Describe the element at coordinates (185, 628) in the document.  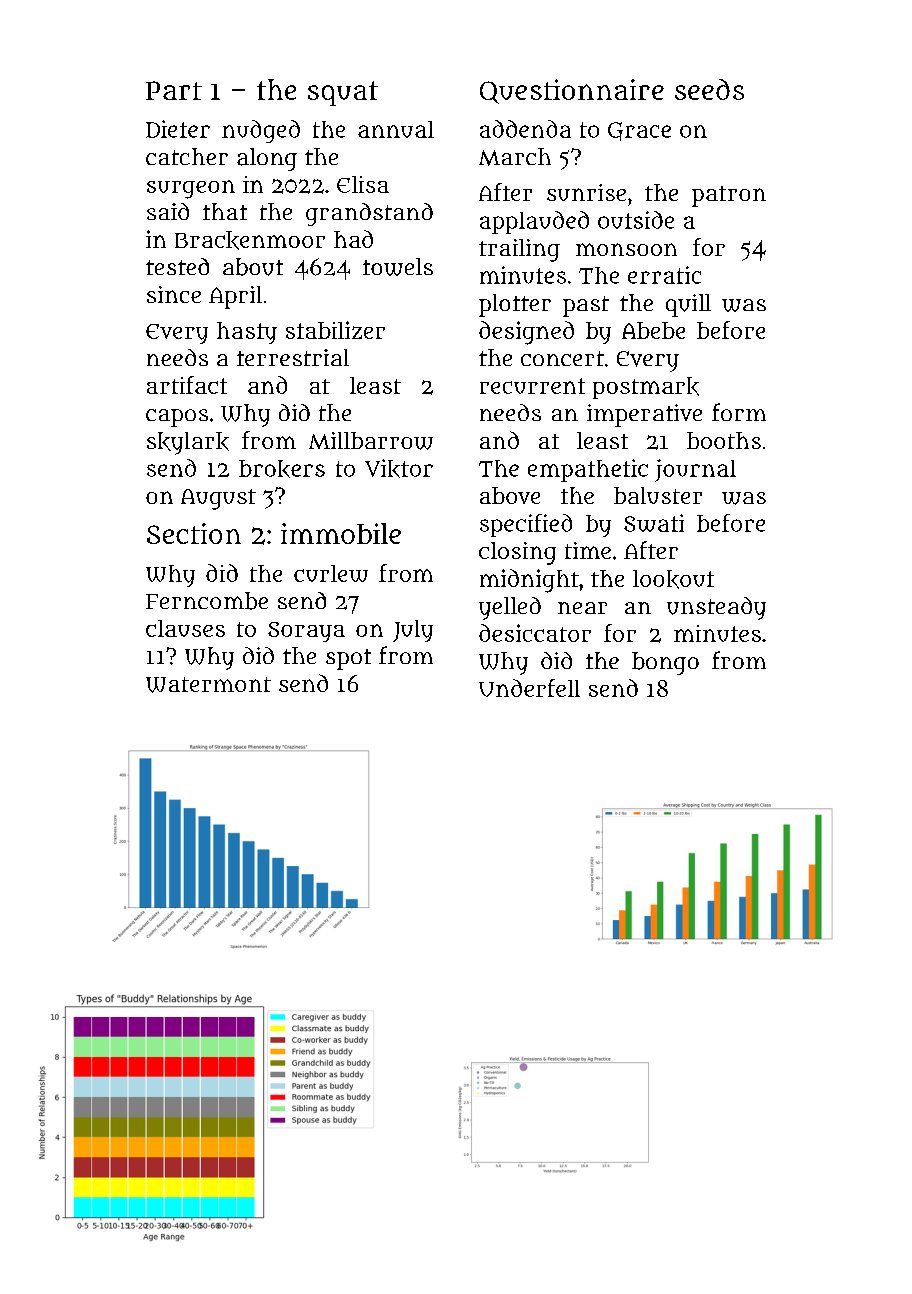
I see `clauses` at that location.
